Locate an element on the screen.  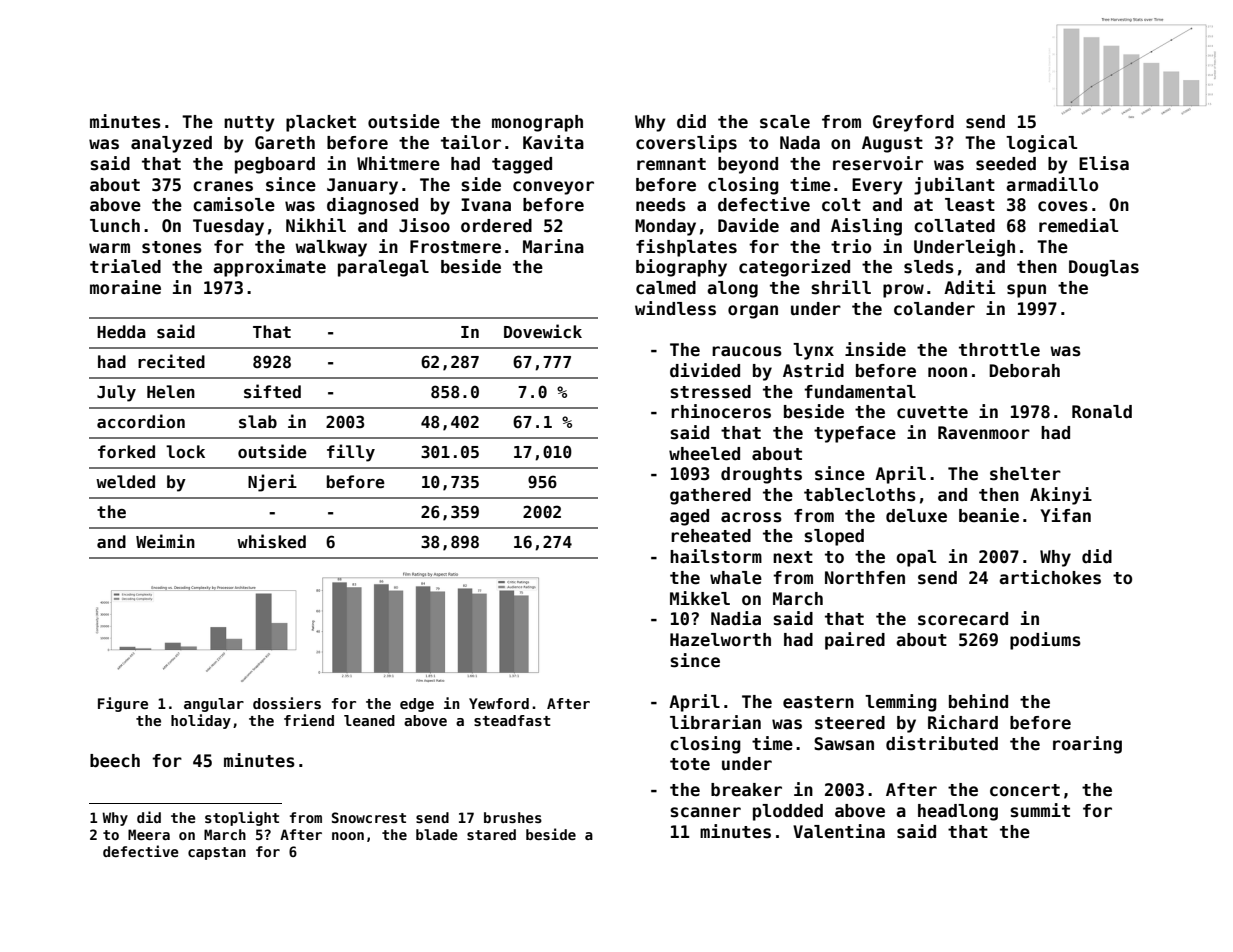
placket is located at coordinates (321, 123).
